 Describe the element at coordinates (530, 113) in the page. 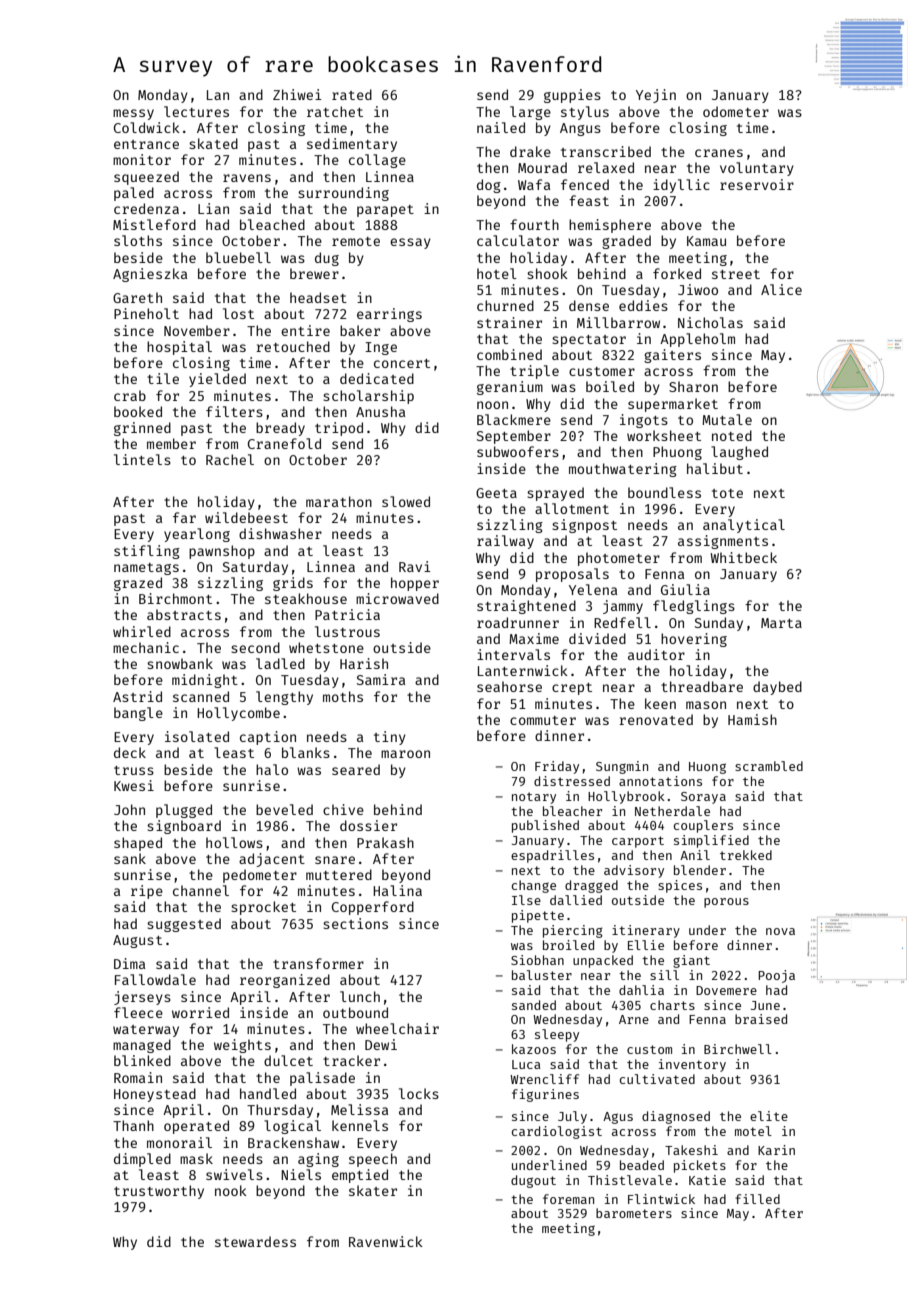

I see `large` at that location.
